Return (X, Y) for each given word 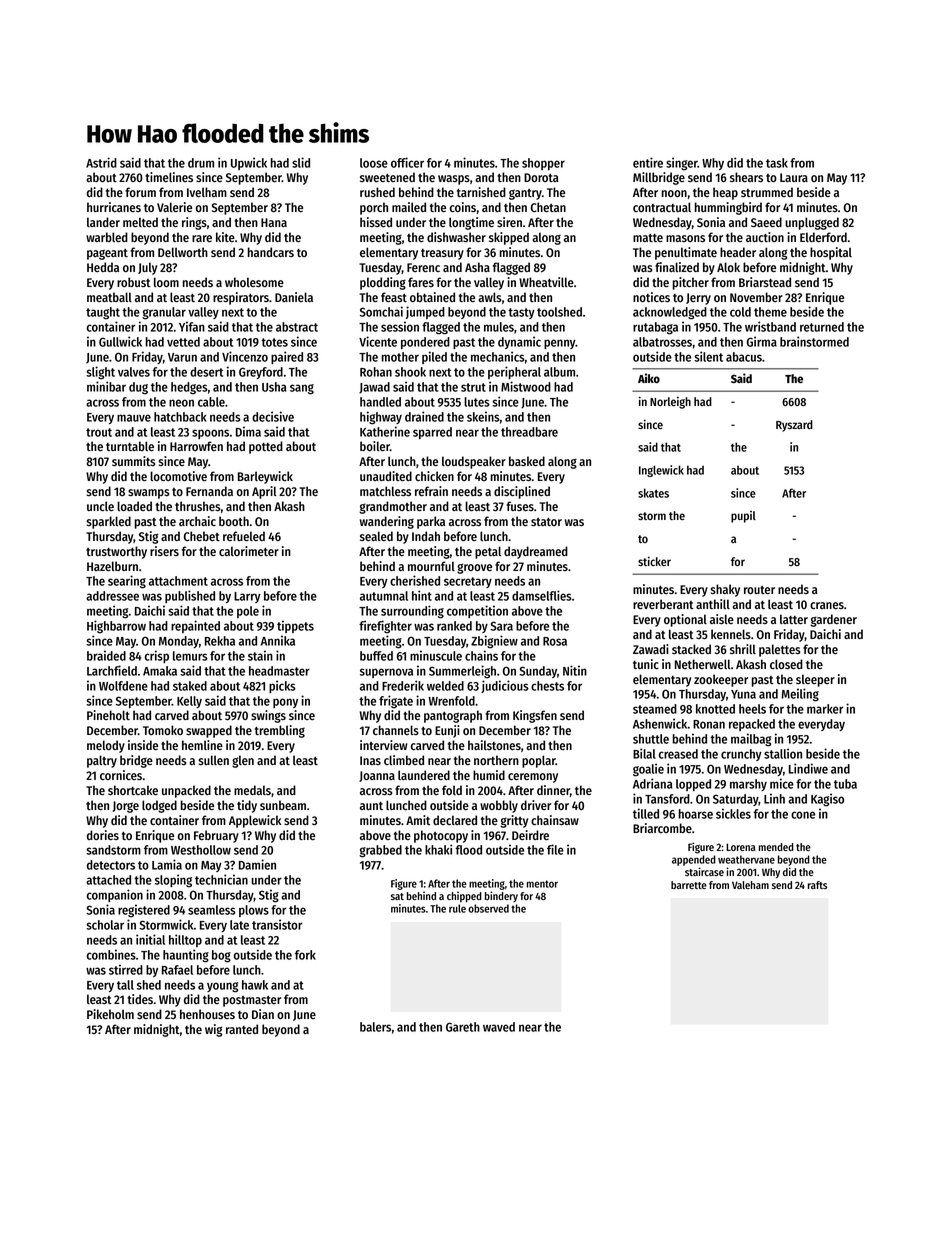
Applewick (255, 821)
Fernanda (209, 491)
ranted (242, 1029)
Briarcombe (662, 828)
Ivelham (207, 192)
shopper (543, 164)
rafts (817, 885)
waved (499, 1027)
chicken (434, 476)
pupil (743, 517)
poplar (539, 761)
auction (765, 237)
